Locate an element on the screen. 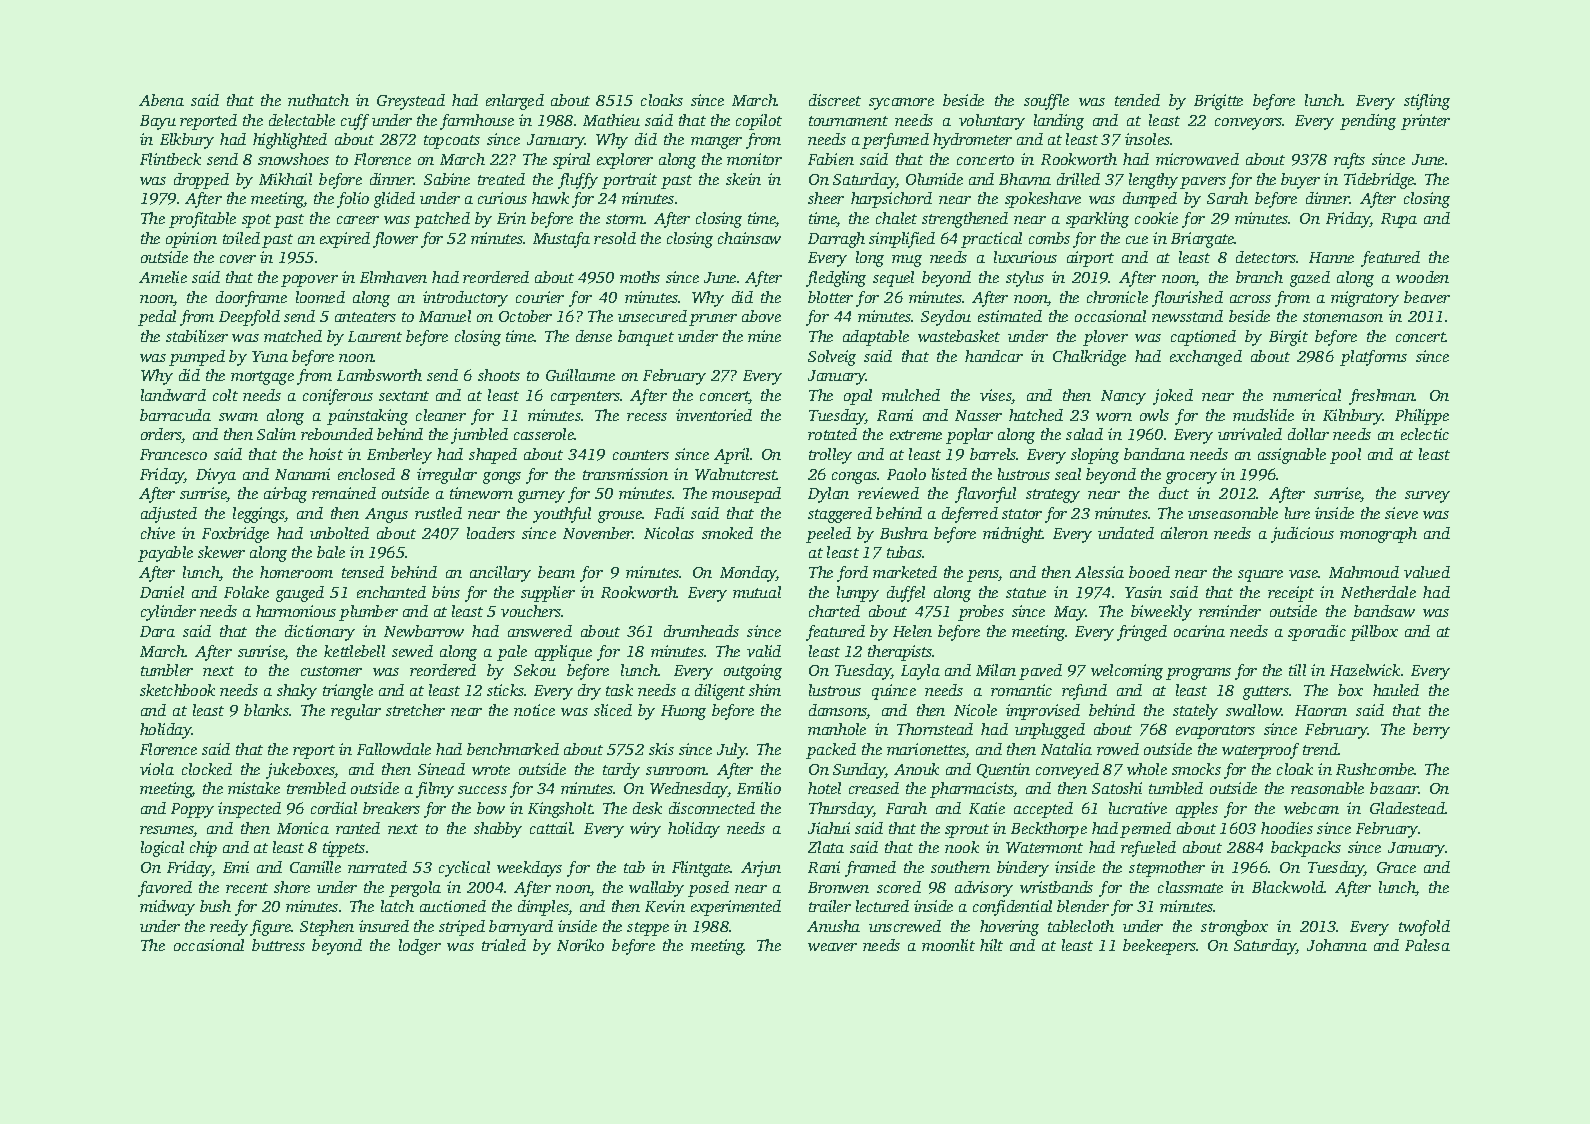 The height and width of the screenshot is (1124, 1590). beekeepers is located at coordinates (1159, 947).
